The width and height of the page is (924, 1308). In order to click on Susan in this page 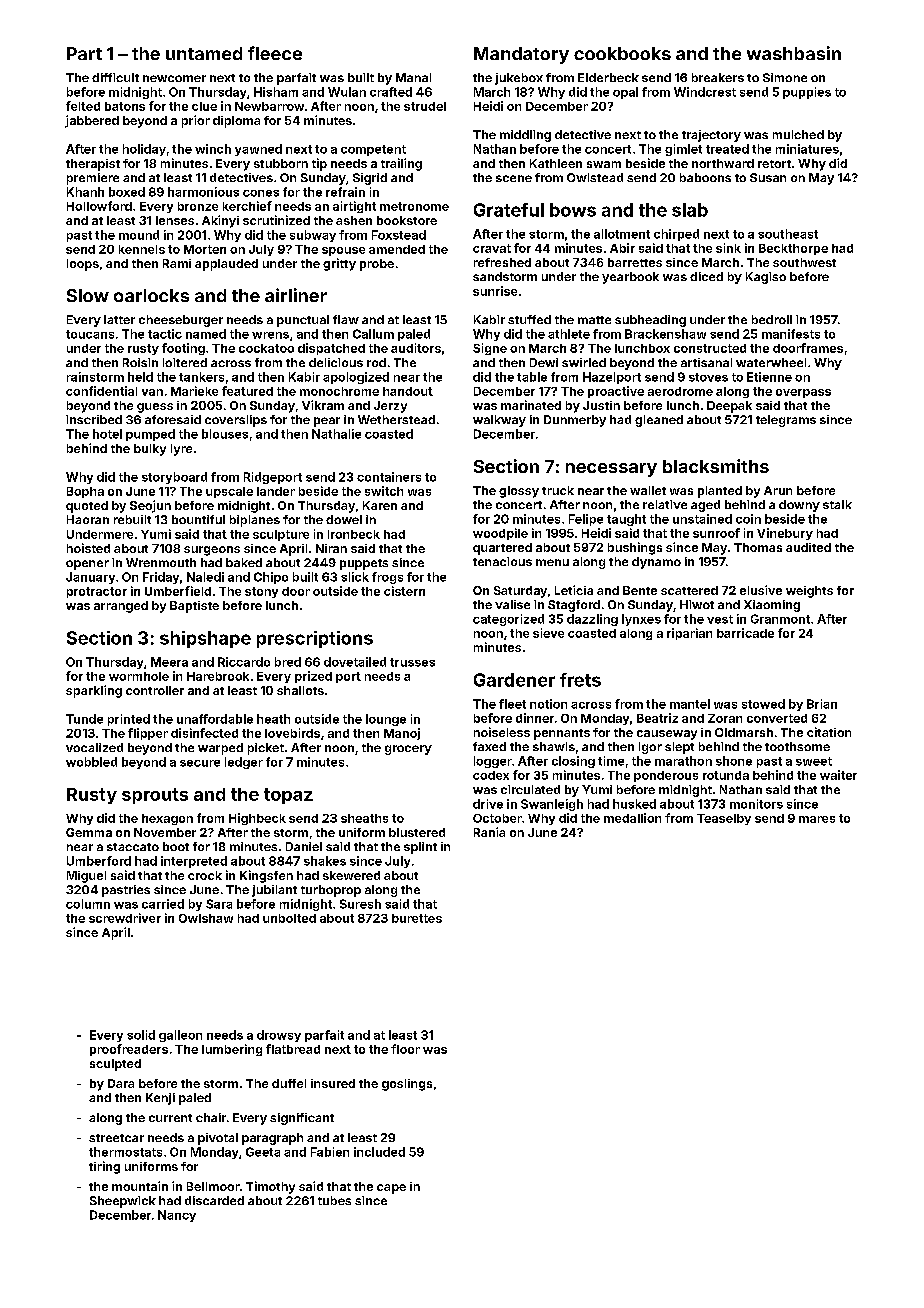, I will do `click(768, 177)`.
